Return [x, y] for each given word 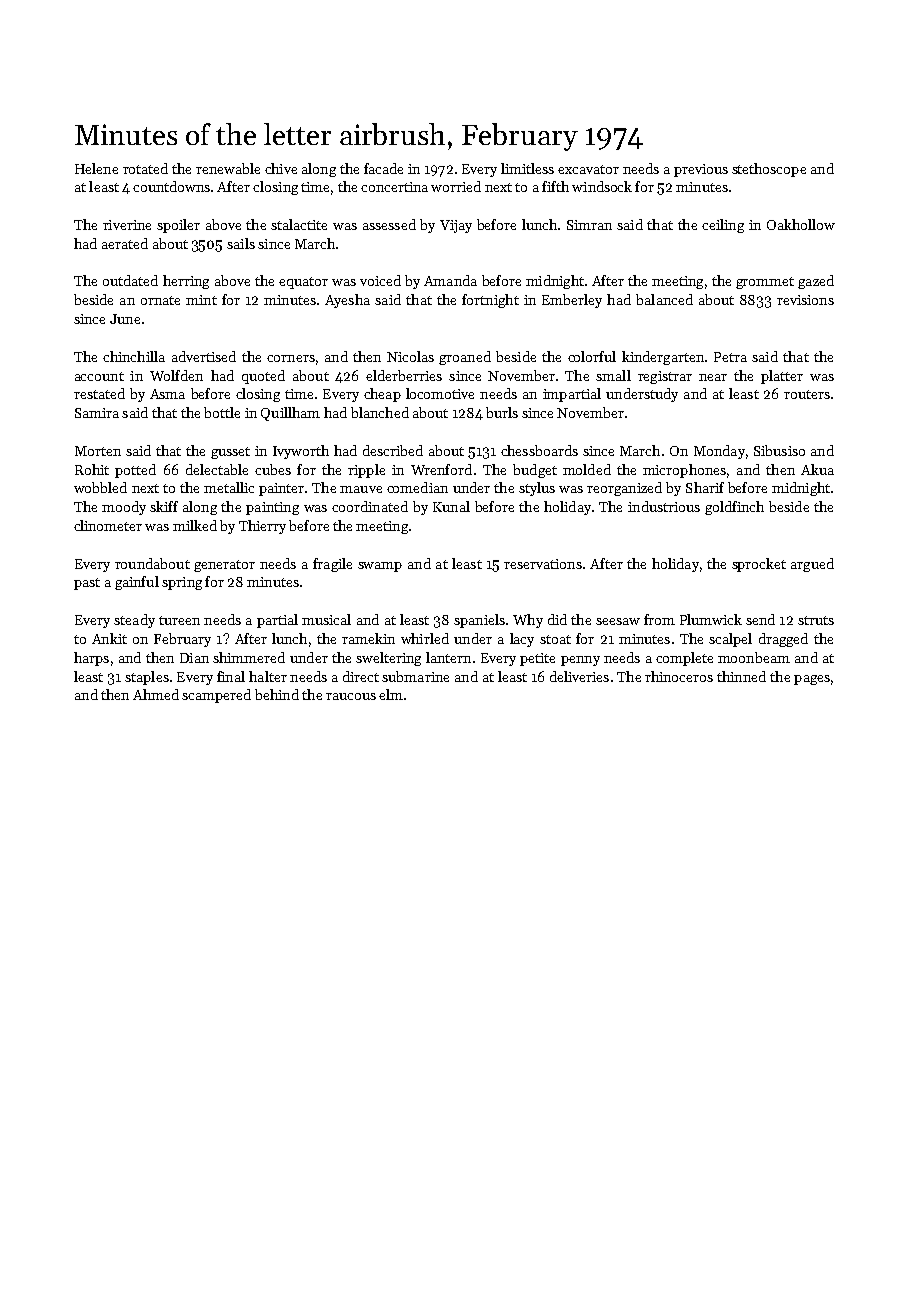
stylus [537, 489]
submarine [415, 676]
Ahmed [156, 694]
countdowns [171, 186]
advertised [204, 356]
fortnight [490, 301]
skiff [164, 506]
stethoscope [769, 170]
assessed [389, 224]
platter [782, 377]
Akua [817, 469]
